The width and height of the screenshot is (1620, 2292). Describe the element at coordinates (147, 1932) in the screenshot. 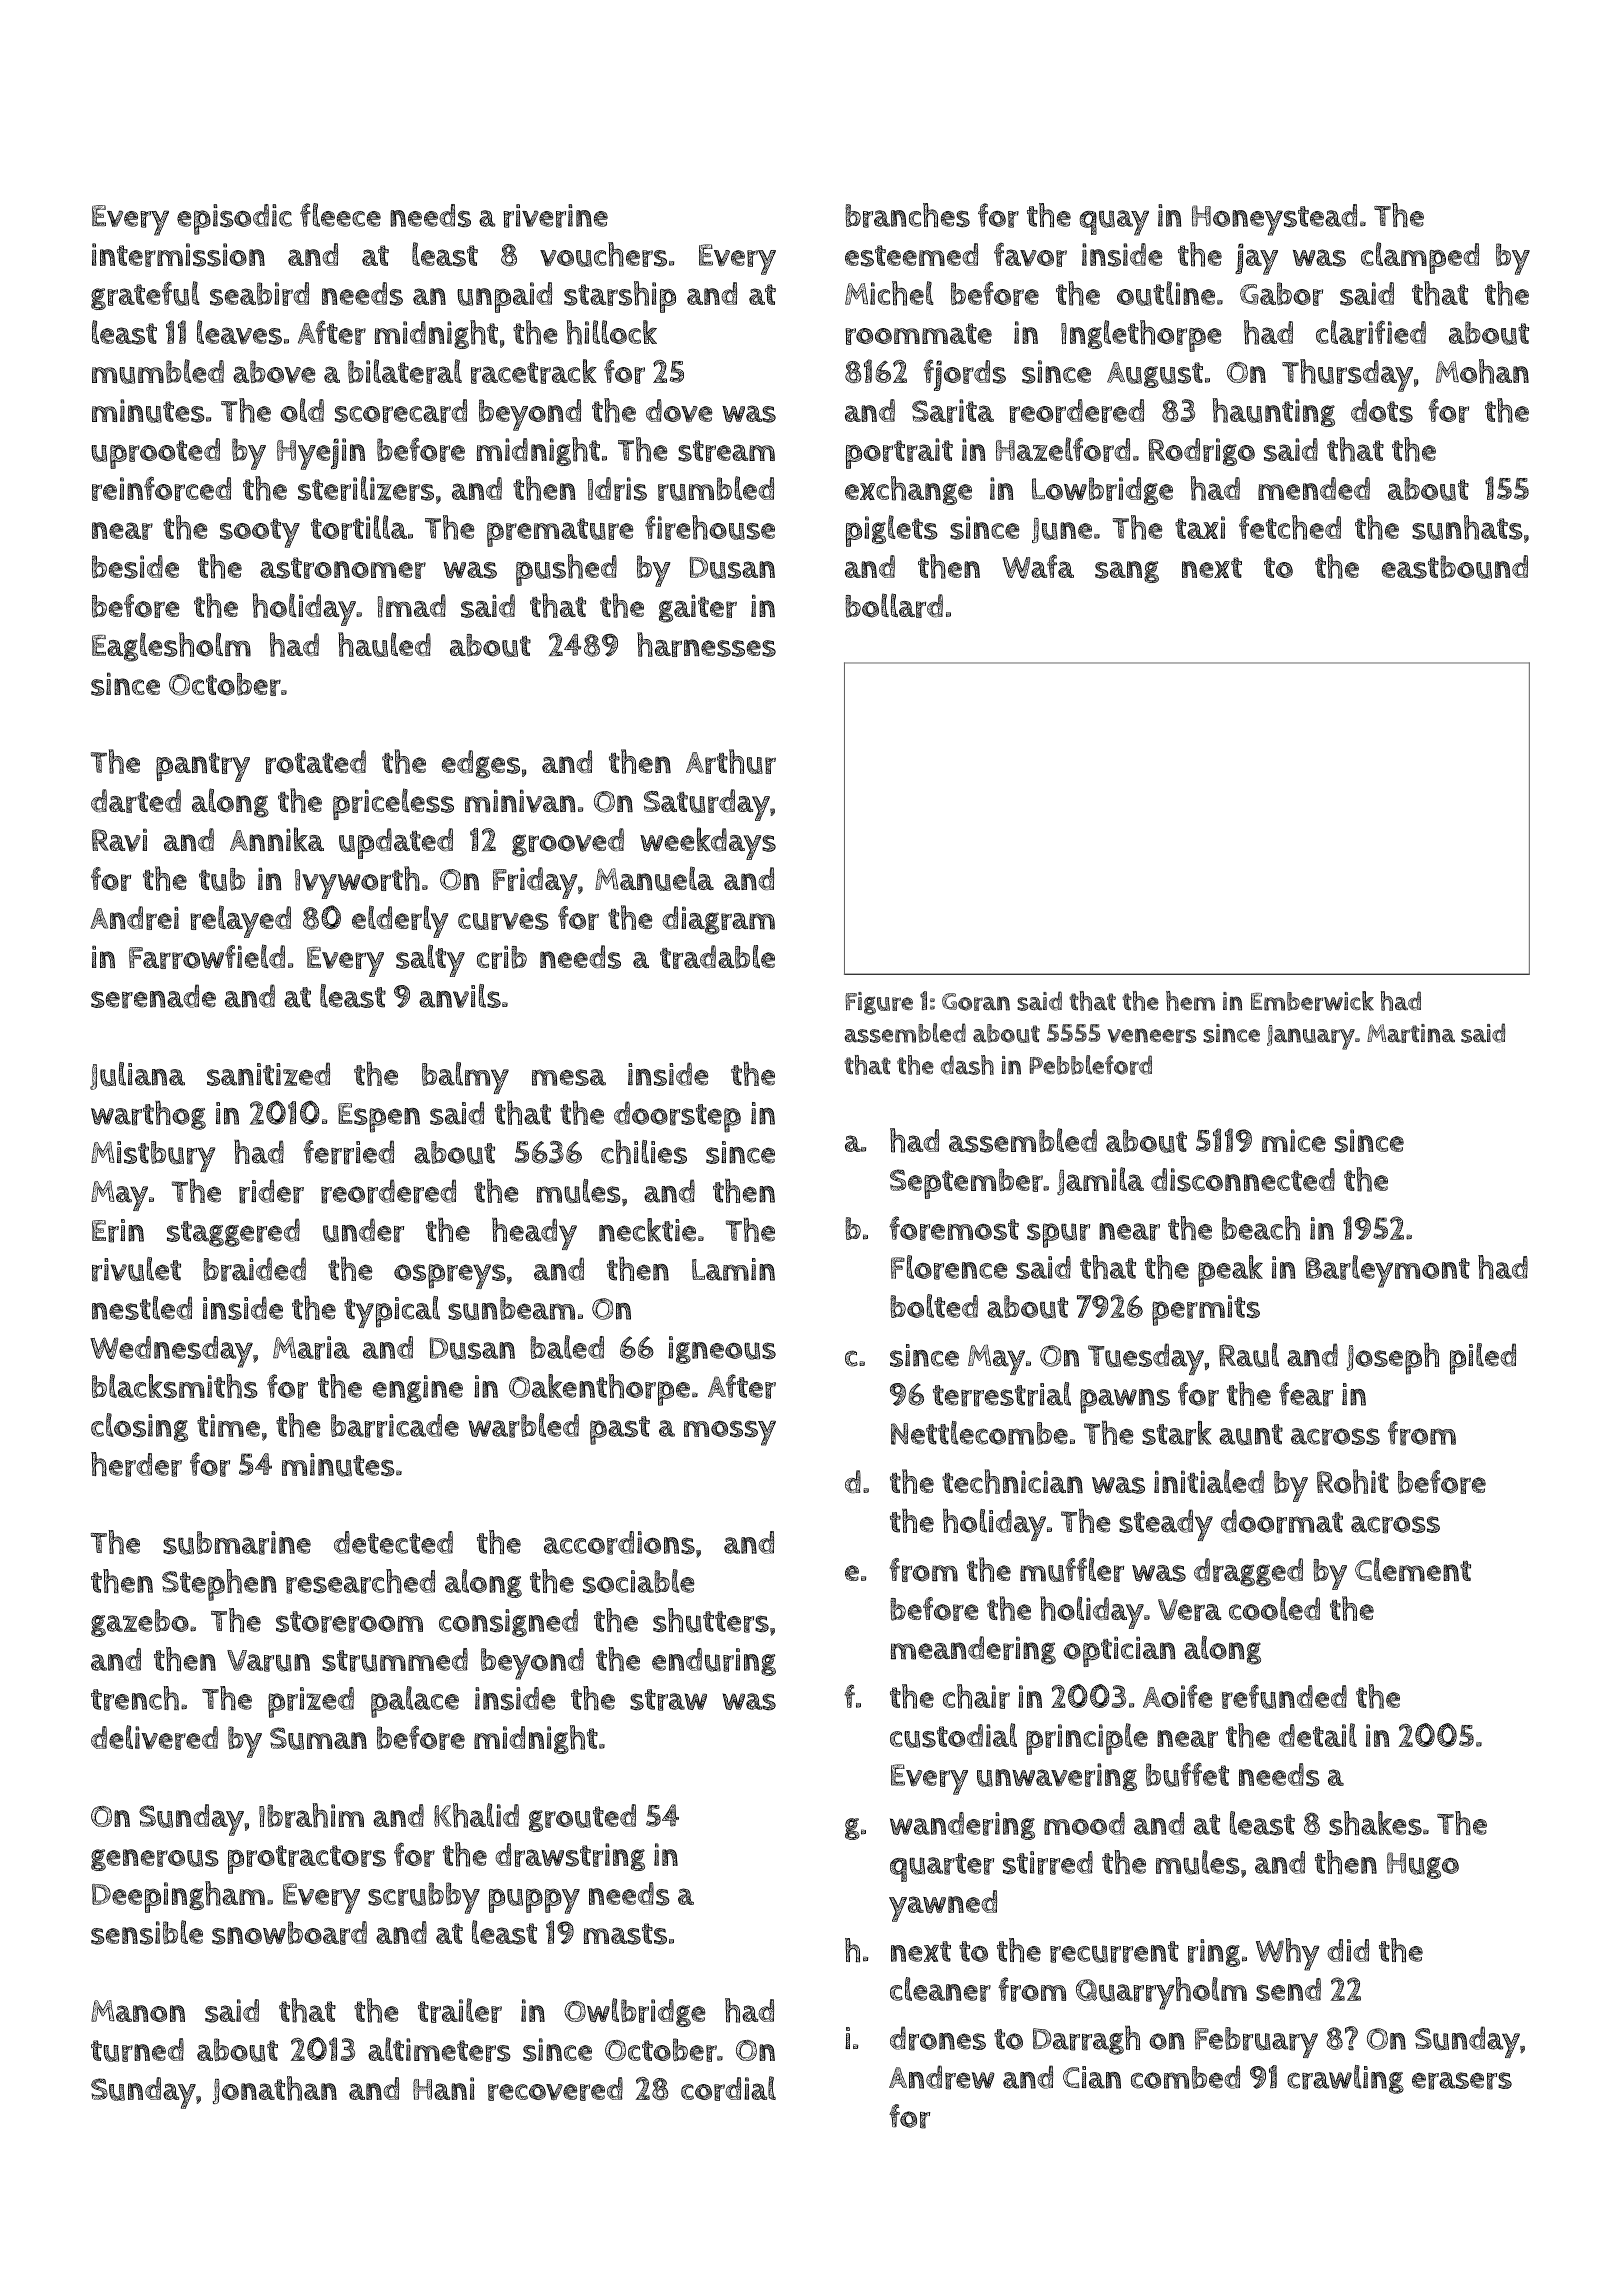

I see `sensible` at that location.
